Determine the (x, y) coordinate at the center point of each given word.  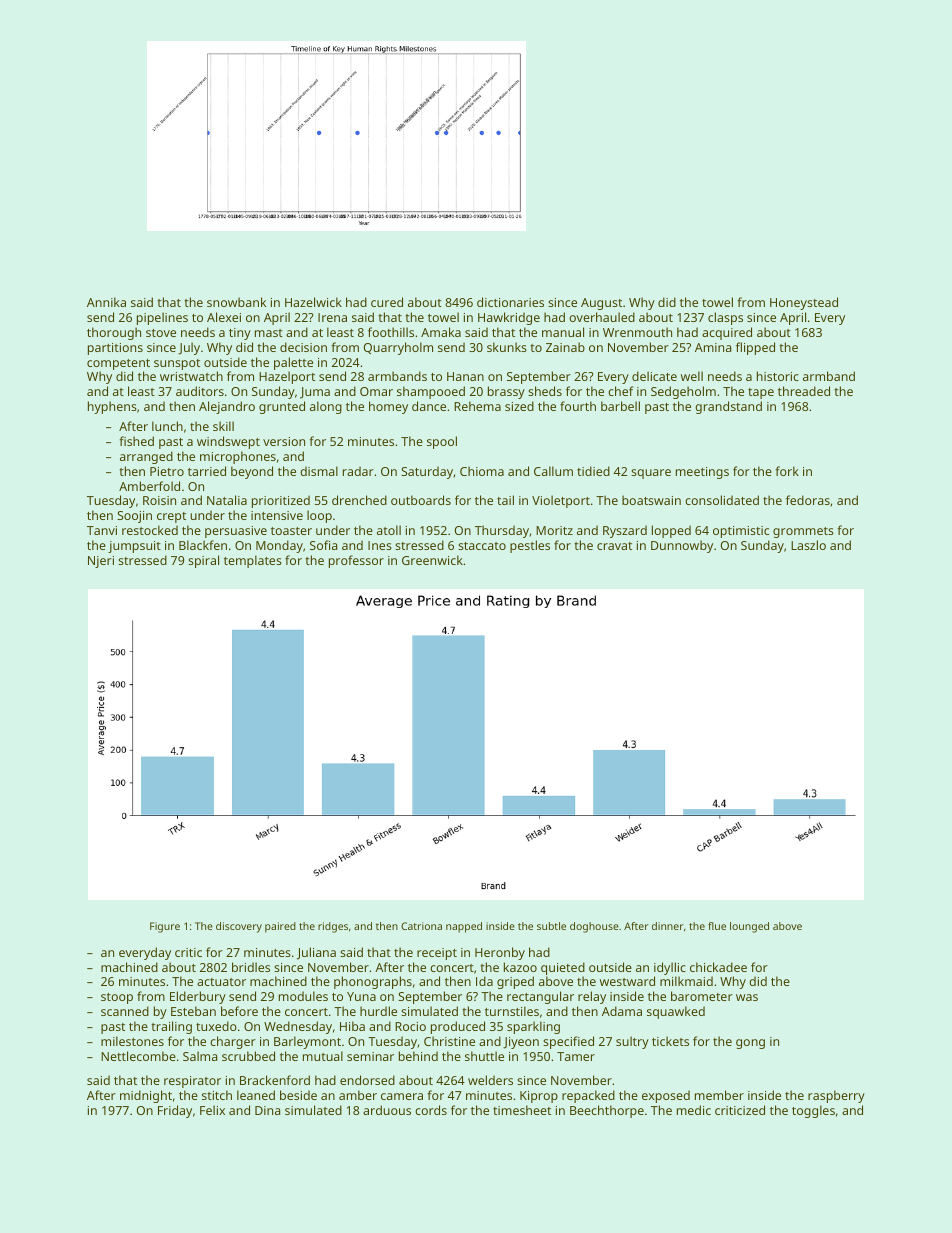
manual (563, 332)
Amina (713, 347)
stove (161, 333)
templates (253, 561)
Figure (165, 927)
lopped (671, 531)
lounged (749, 927)
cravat (614, 546)
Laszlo (808, 545)
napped (464, 927)
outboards (421, 500)
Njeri (101, 562)
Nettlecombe (138, 1056)
